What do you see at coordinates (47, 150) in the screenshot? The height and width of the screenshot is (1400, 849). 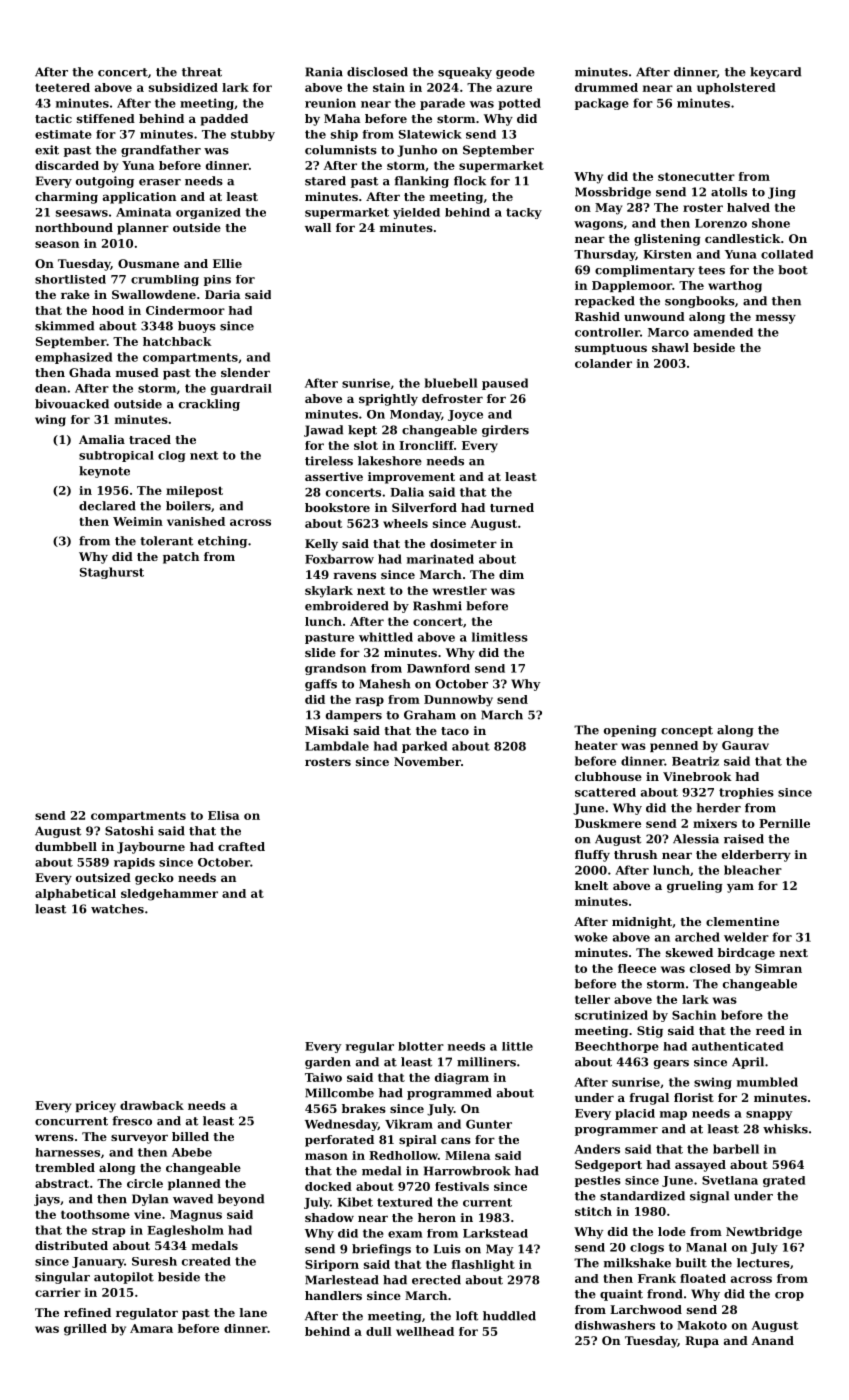 I see `exit` at bounding box center [47, 150].
